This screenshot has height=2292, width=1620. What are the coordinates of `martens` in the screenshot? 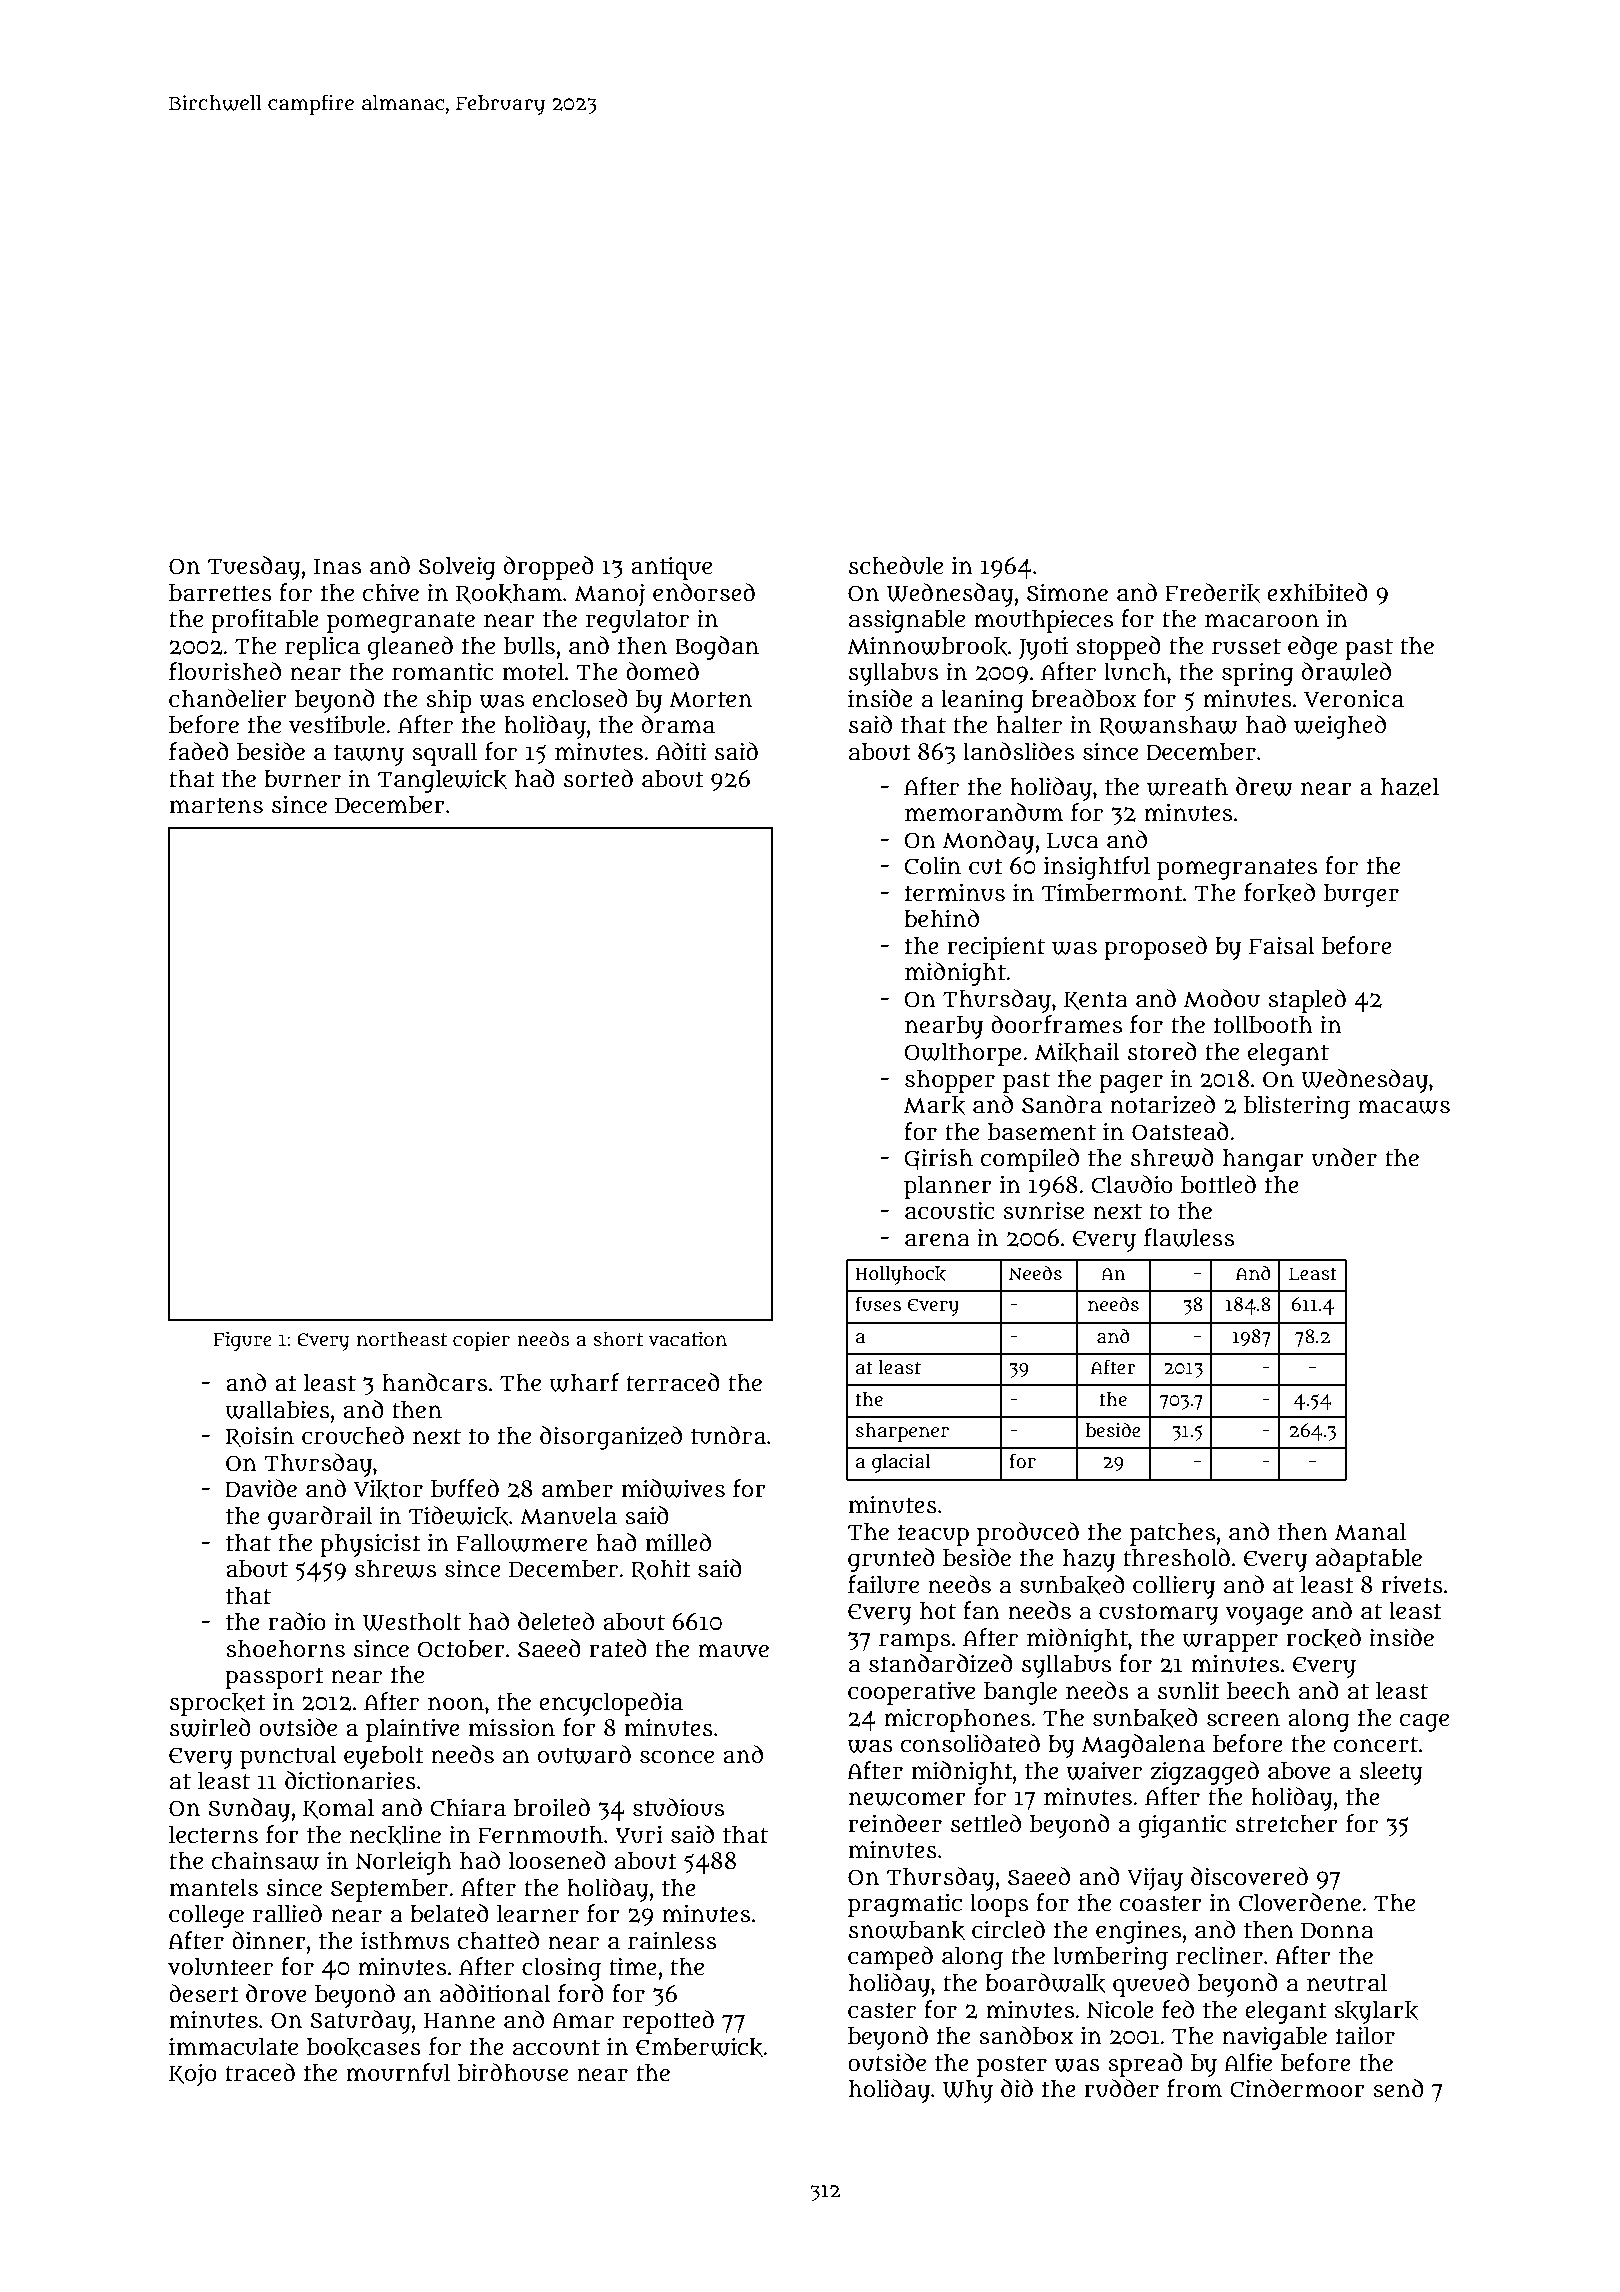 It's located at (216, 805).
